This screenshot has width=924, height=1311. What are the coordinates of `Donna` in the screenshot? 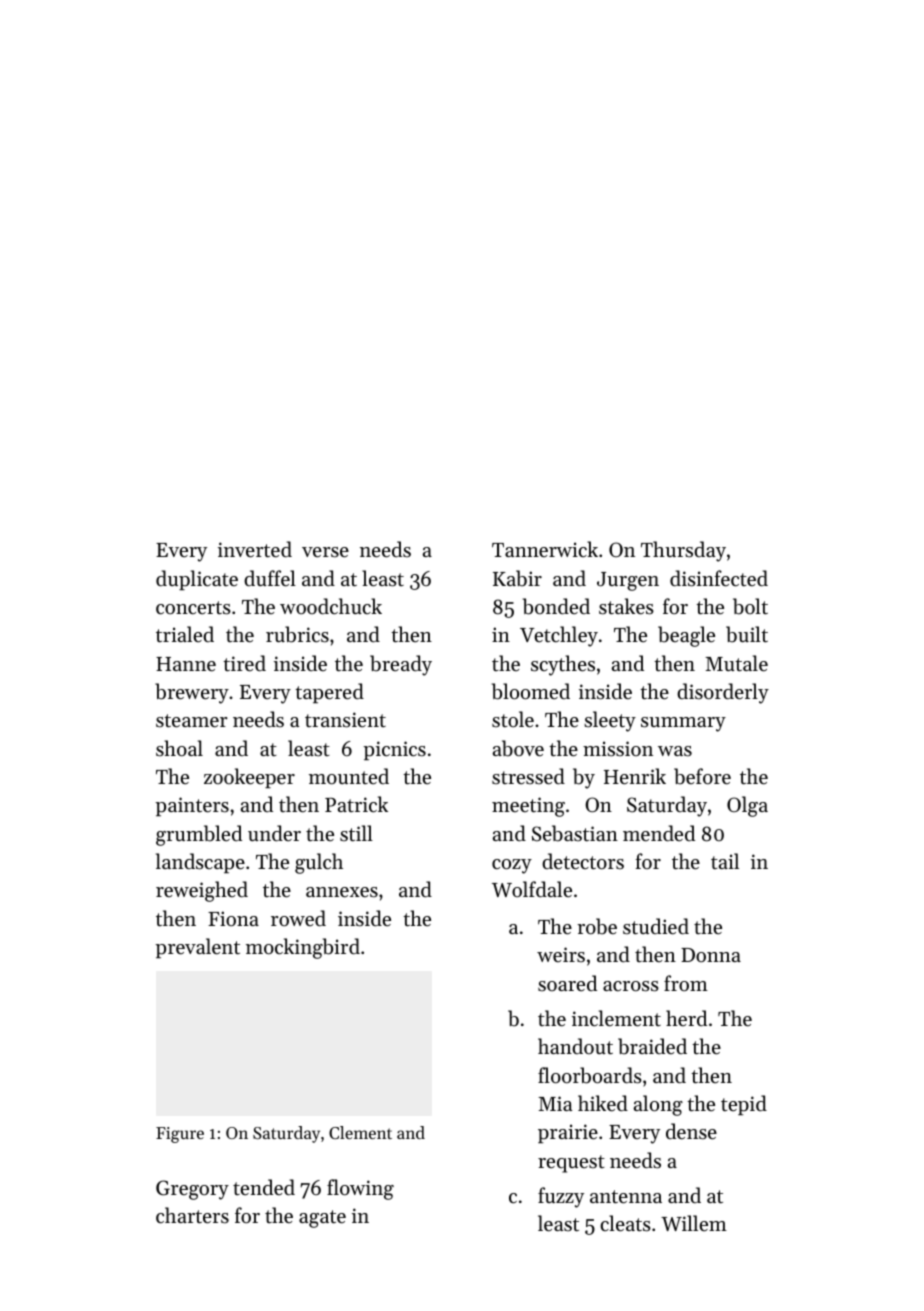 It's located at (711, 955).
